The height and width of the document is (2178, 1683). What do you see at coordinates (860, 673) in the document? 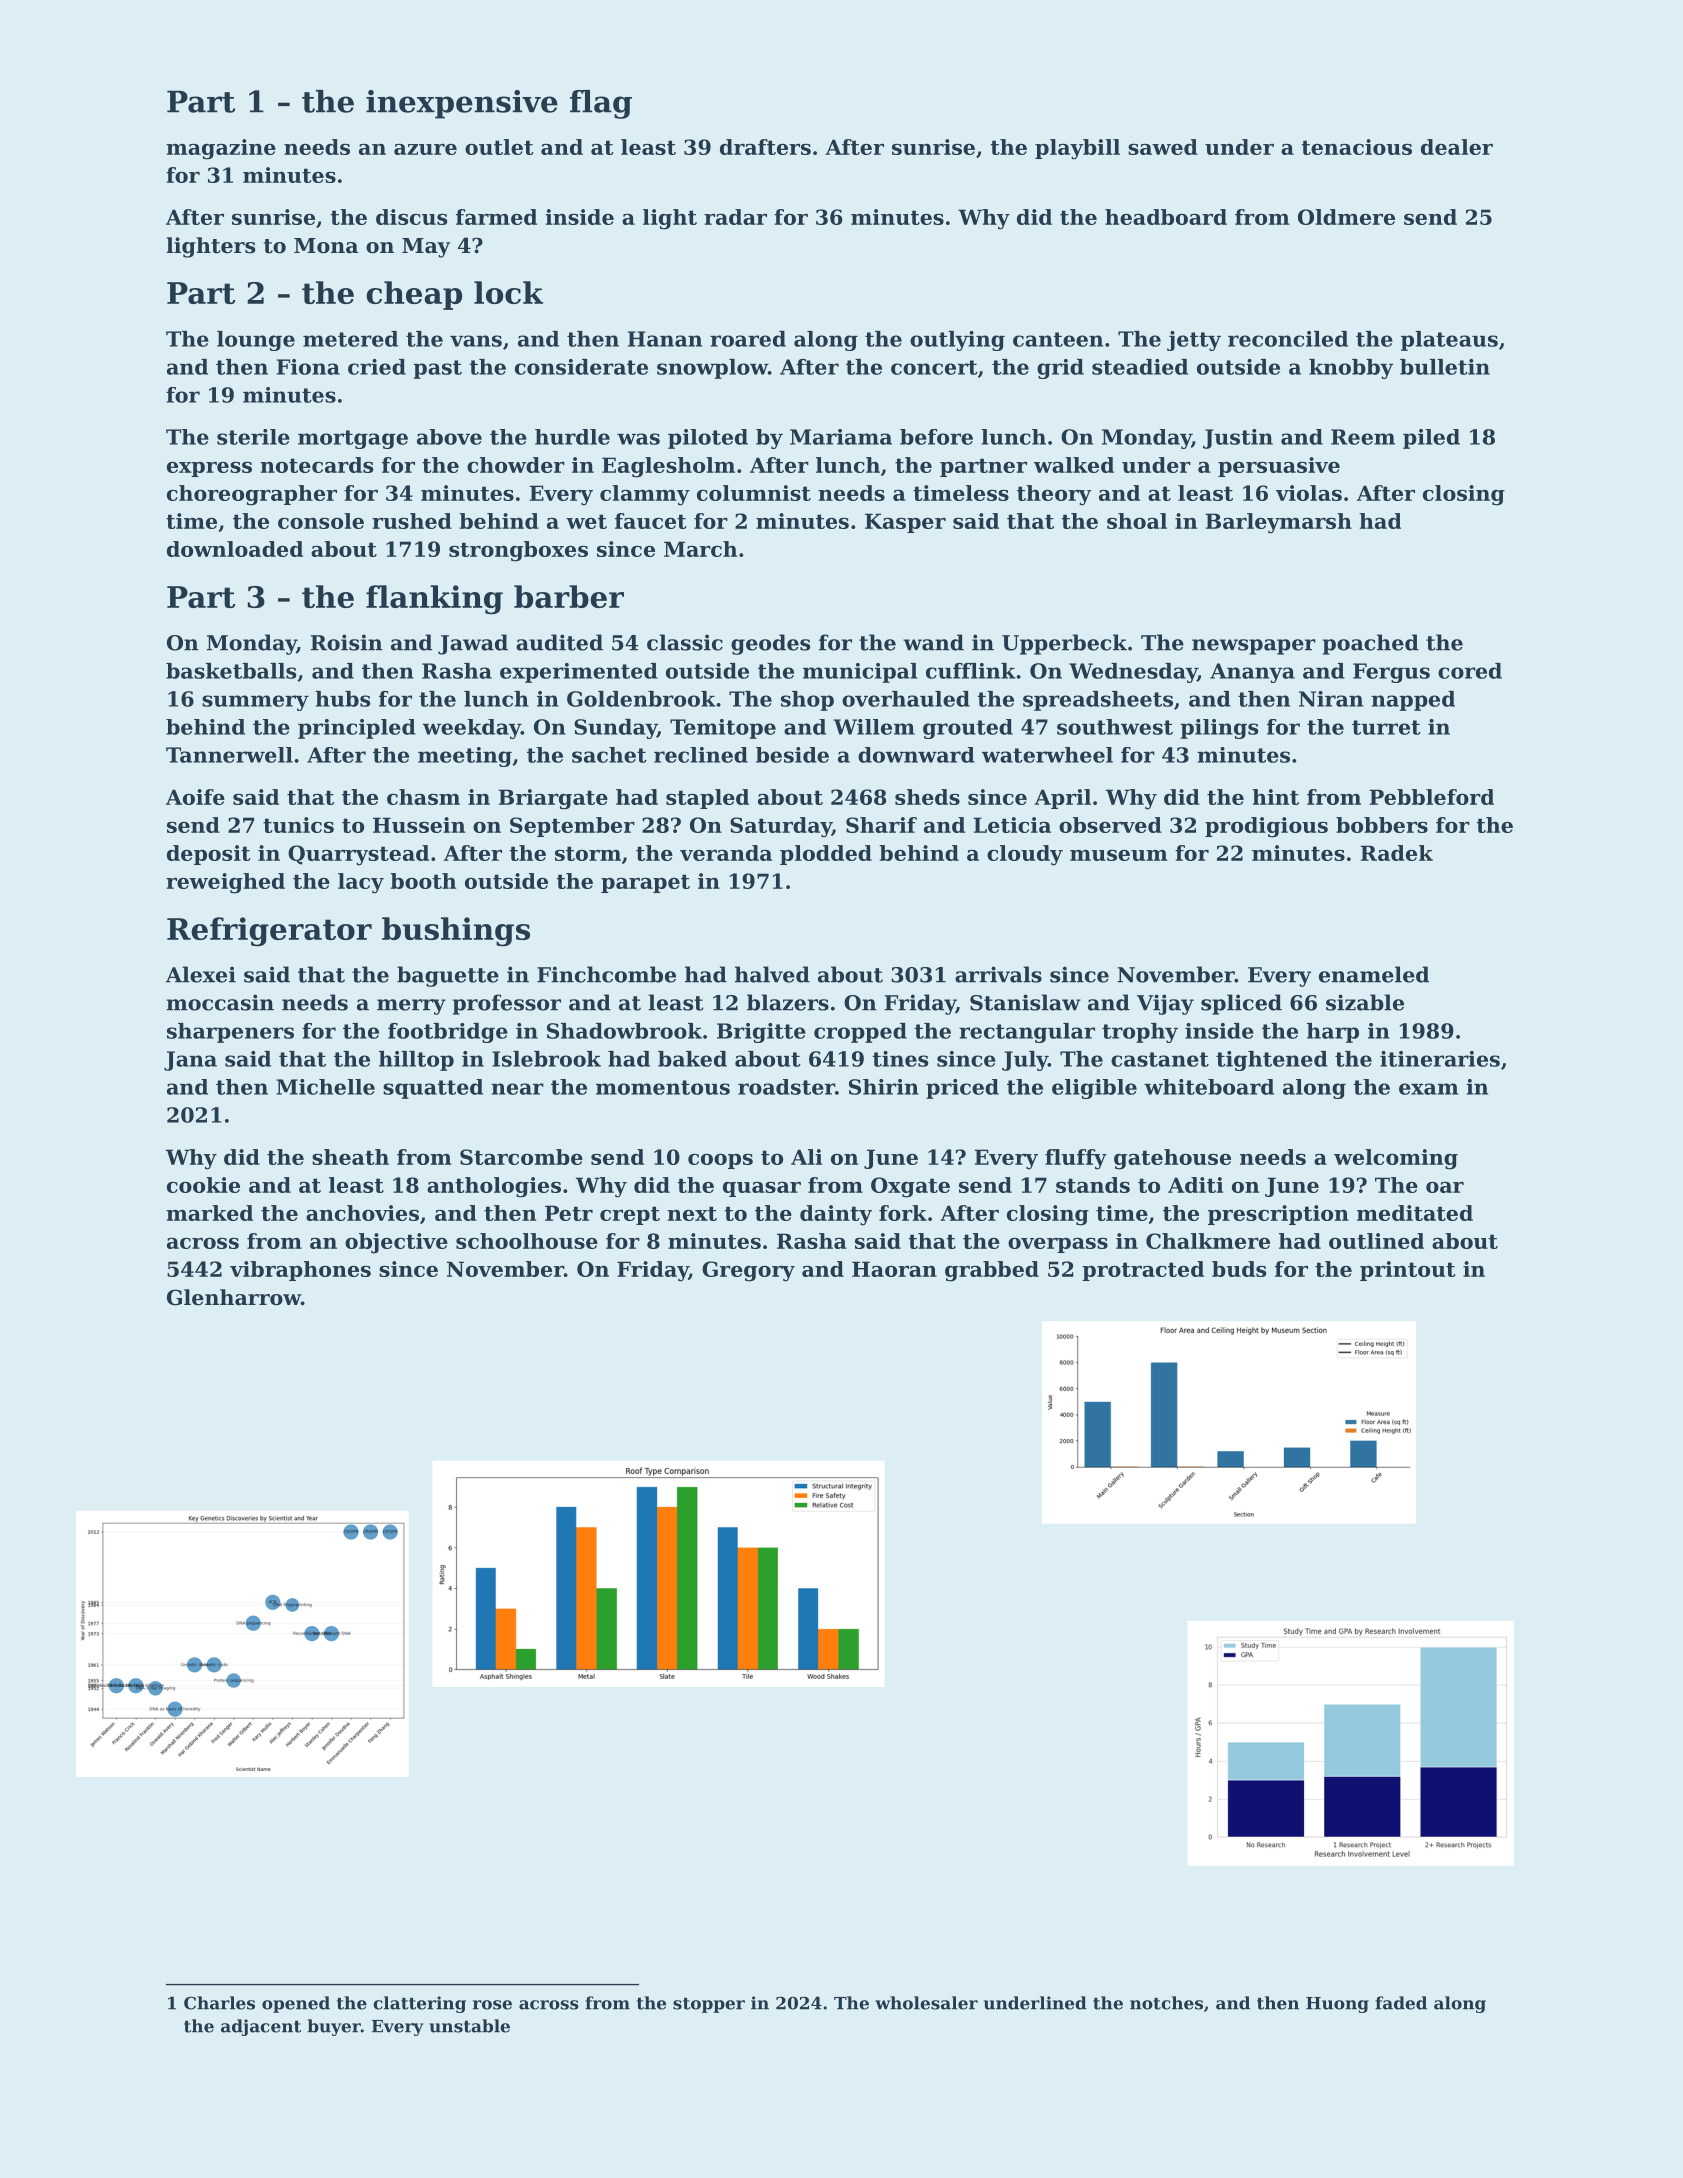
I see `municipal` at bounding box center [860, 673].
